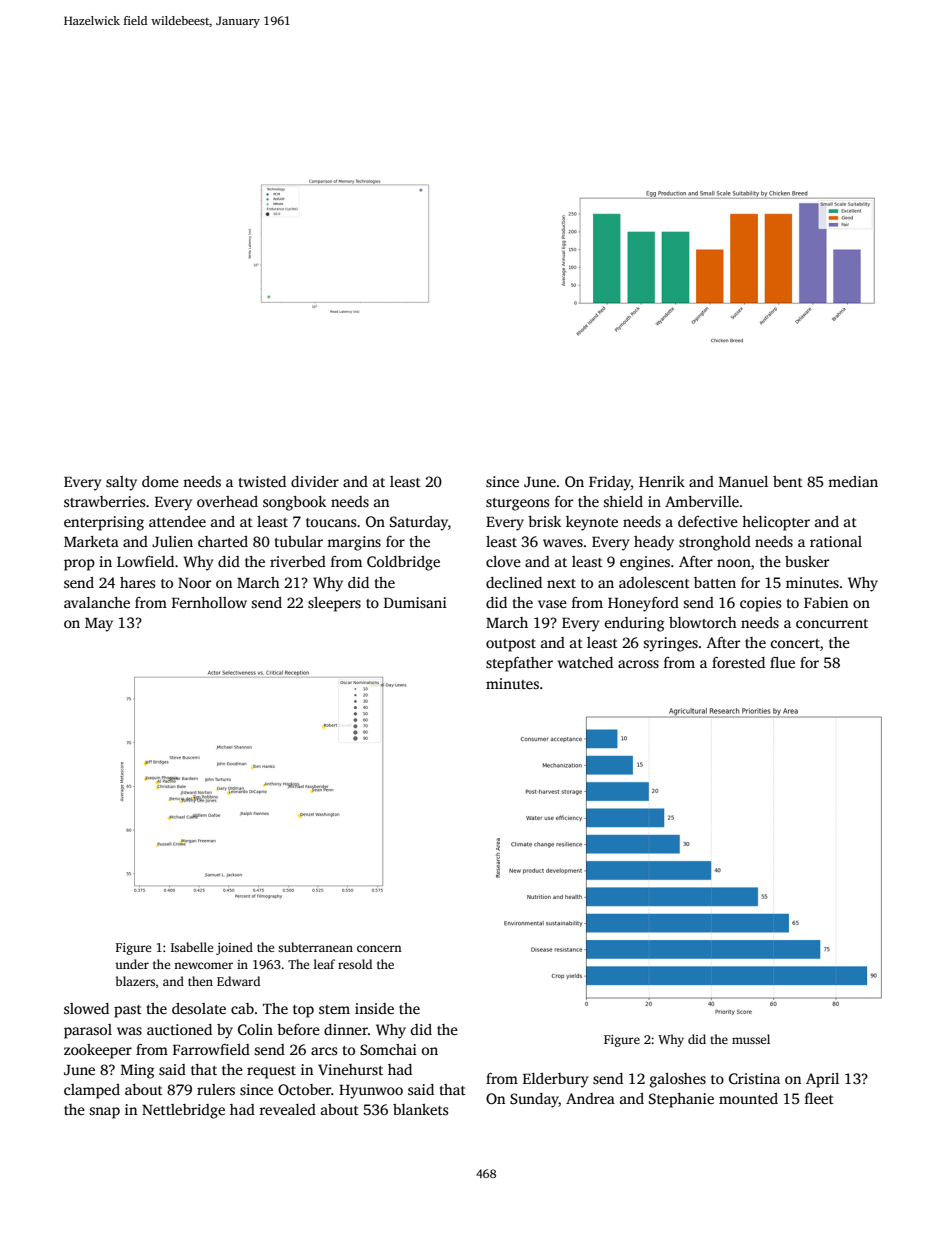  Describe the element at coordinates (97, 602) in the document. I see `avalanche` at that location.
